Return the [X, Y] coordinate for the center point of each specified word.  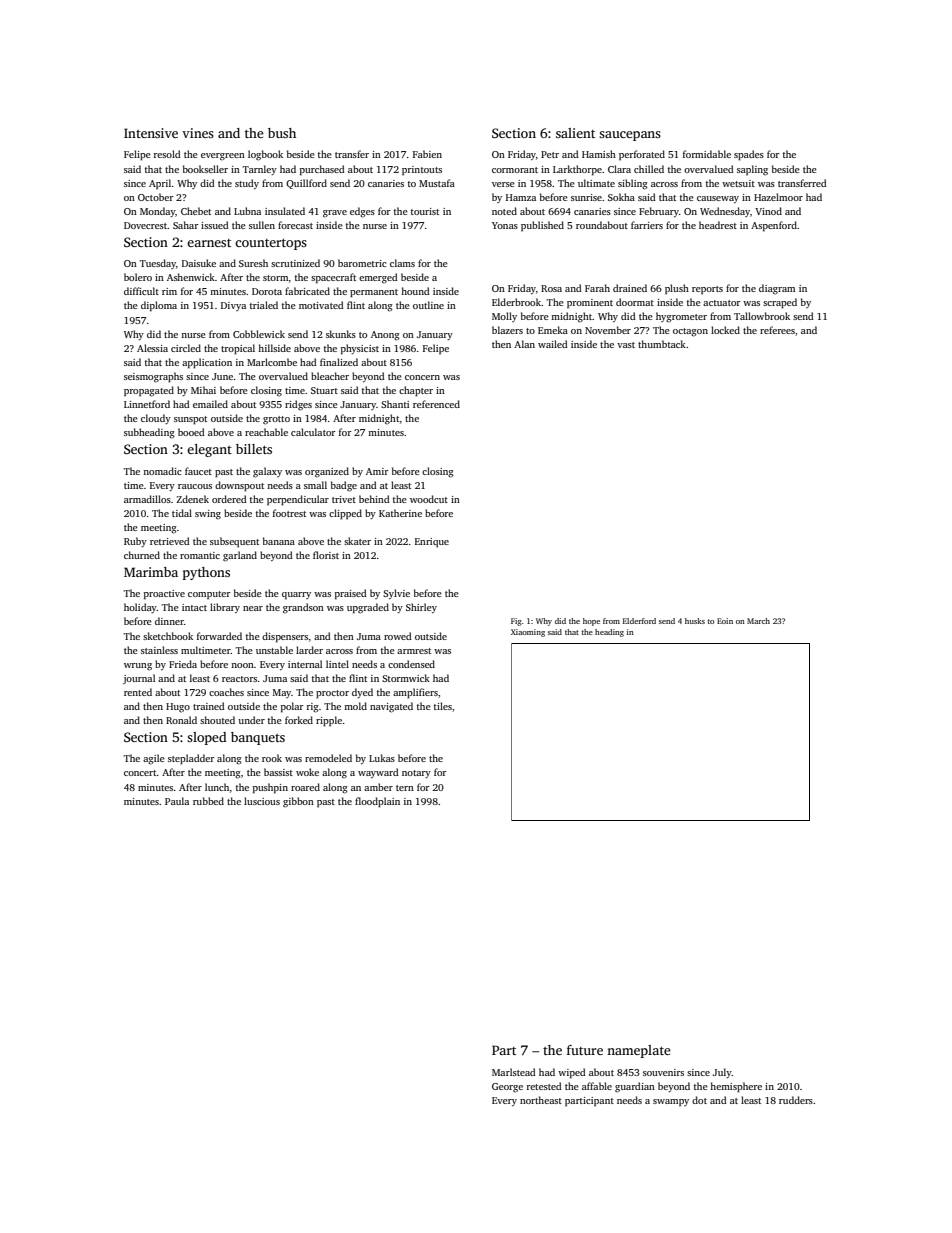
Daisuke [199, 263]
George [507, 1088]
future [585, 1050]
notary [416, 774]
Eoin [725, 621]
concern [422, 377]
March [758, 621]
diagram [777, 289]
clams [402, 263]
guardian [635, 1087]
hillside [274, 348]
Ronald [181, 720]
